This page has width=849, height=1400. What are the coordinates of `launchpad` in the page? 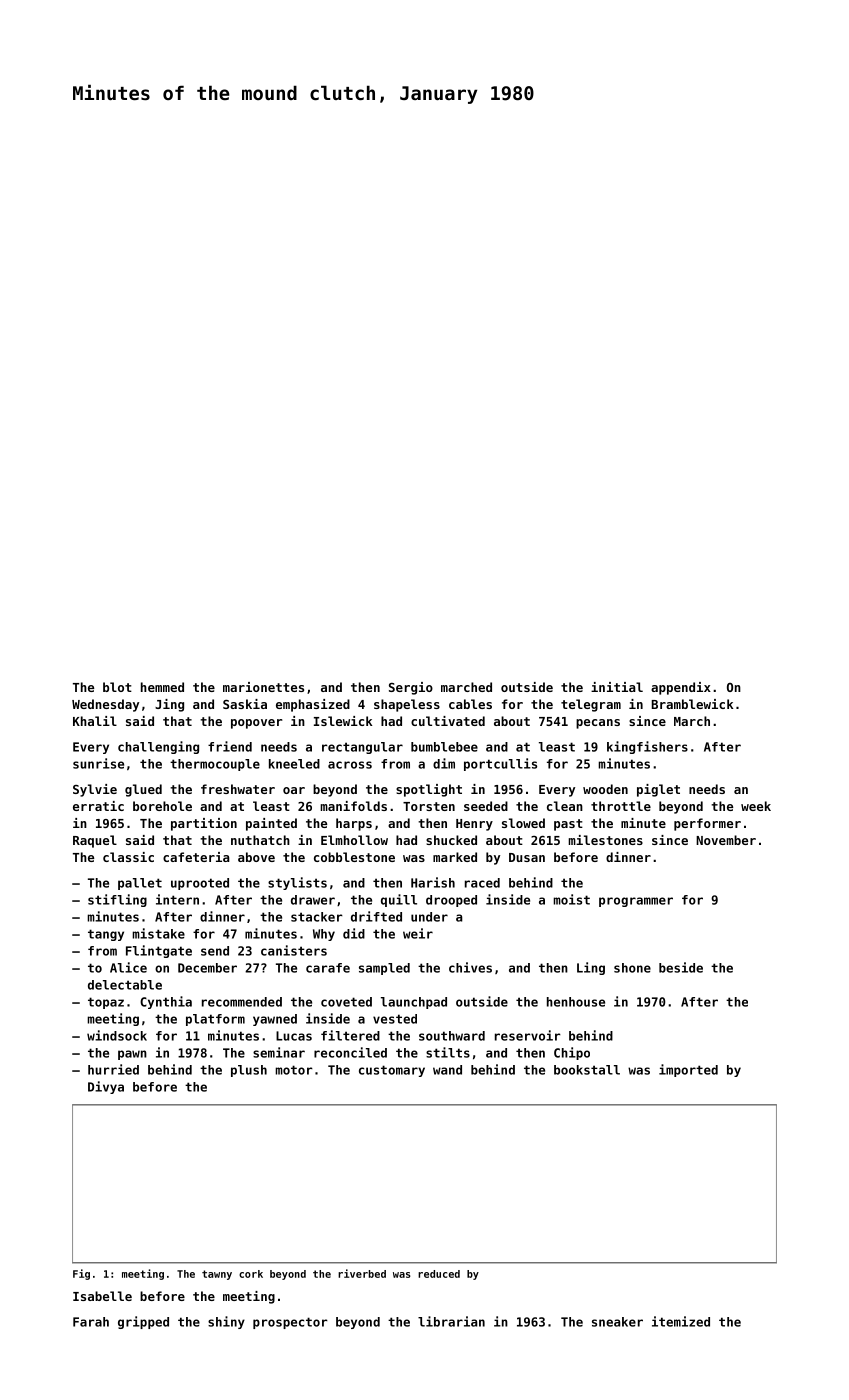 It's located at (414, 1003).
